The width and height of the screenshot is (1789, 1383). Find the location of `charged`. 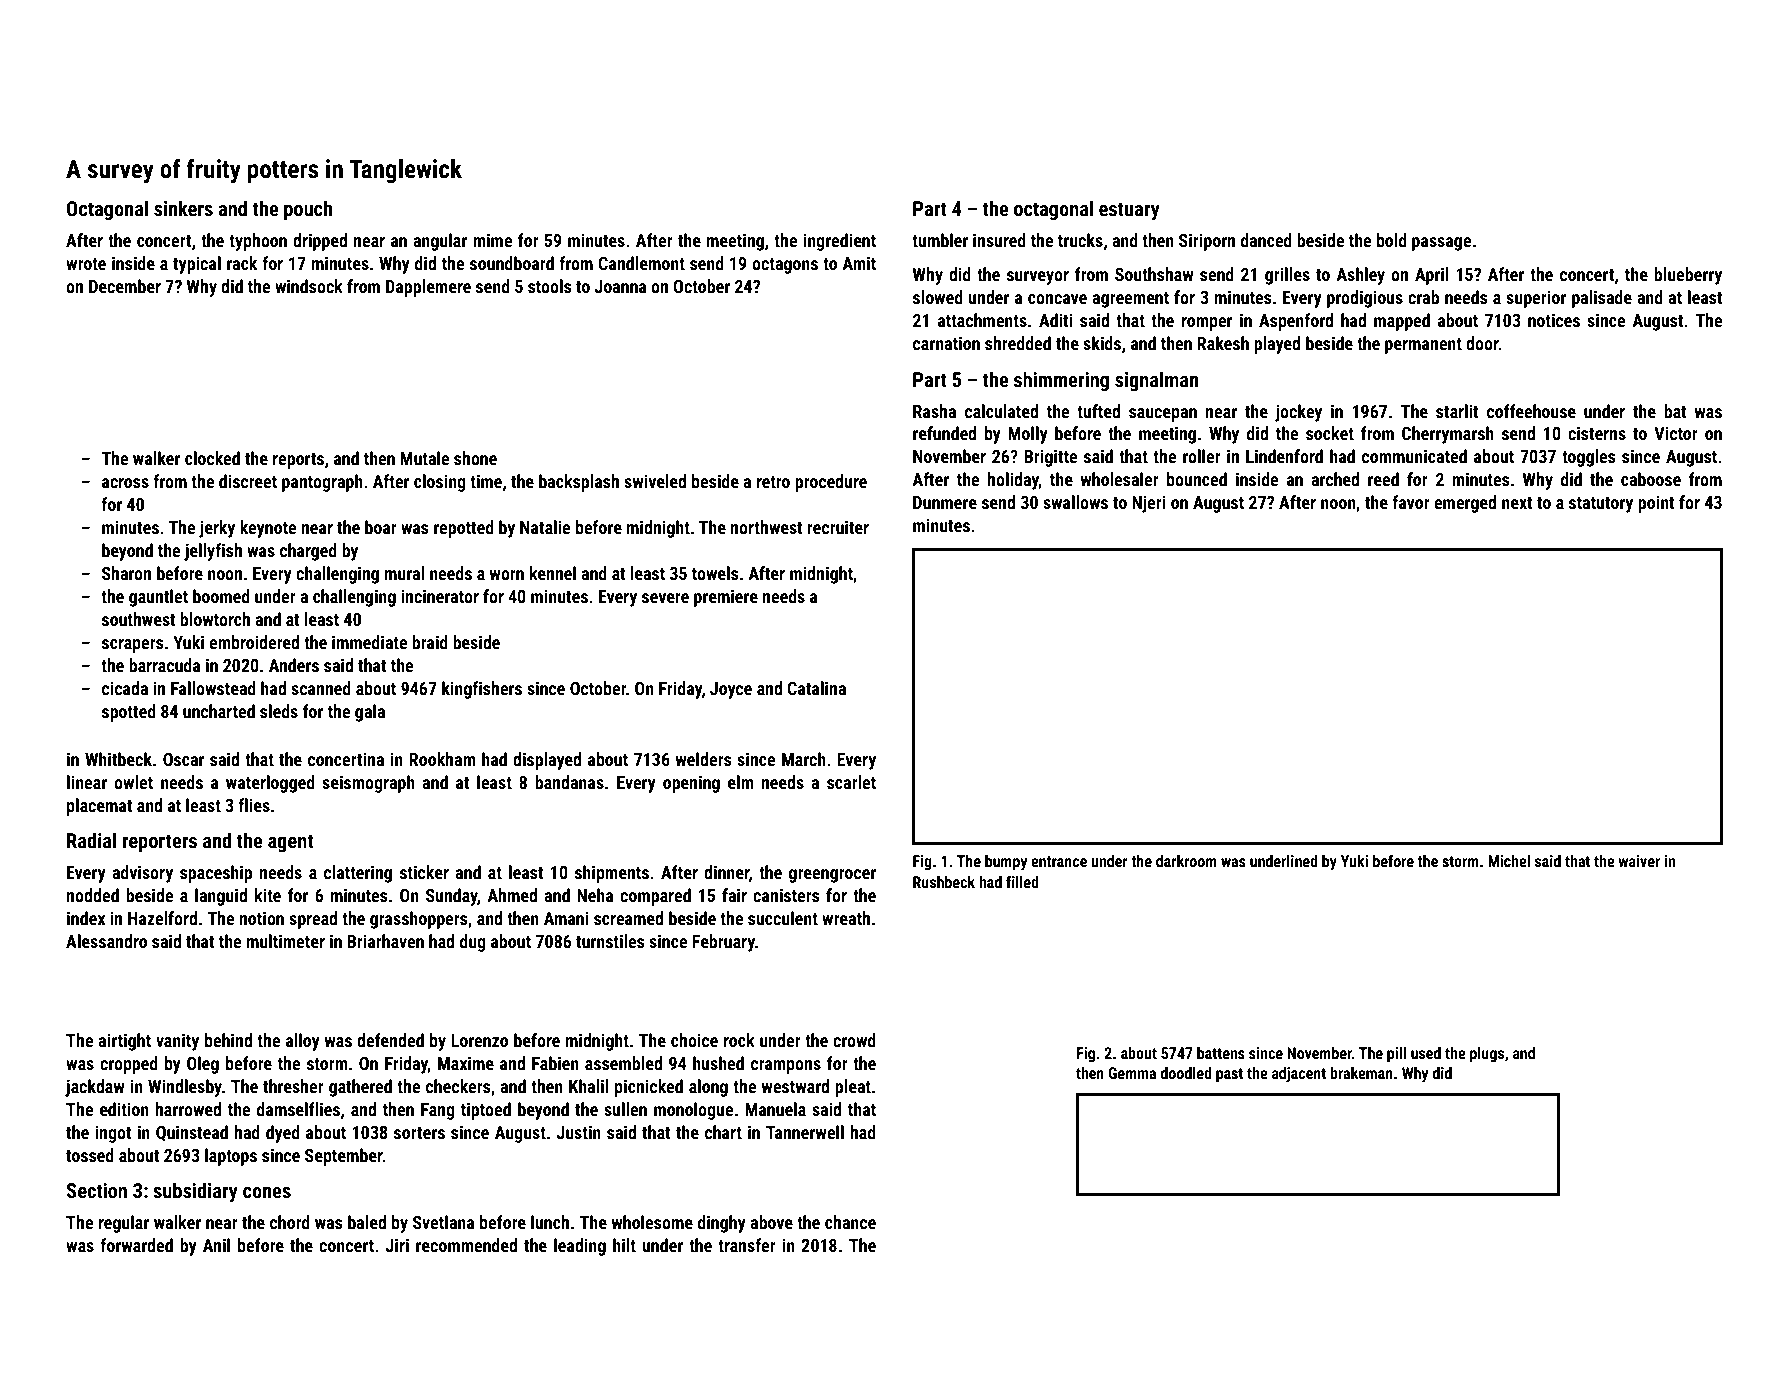

charged is located at coordinates (308, 552).
